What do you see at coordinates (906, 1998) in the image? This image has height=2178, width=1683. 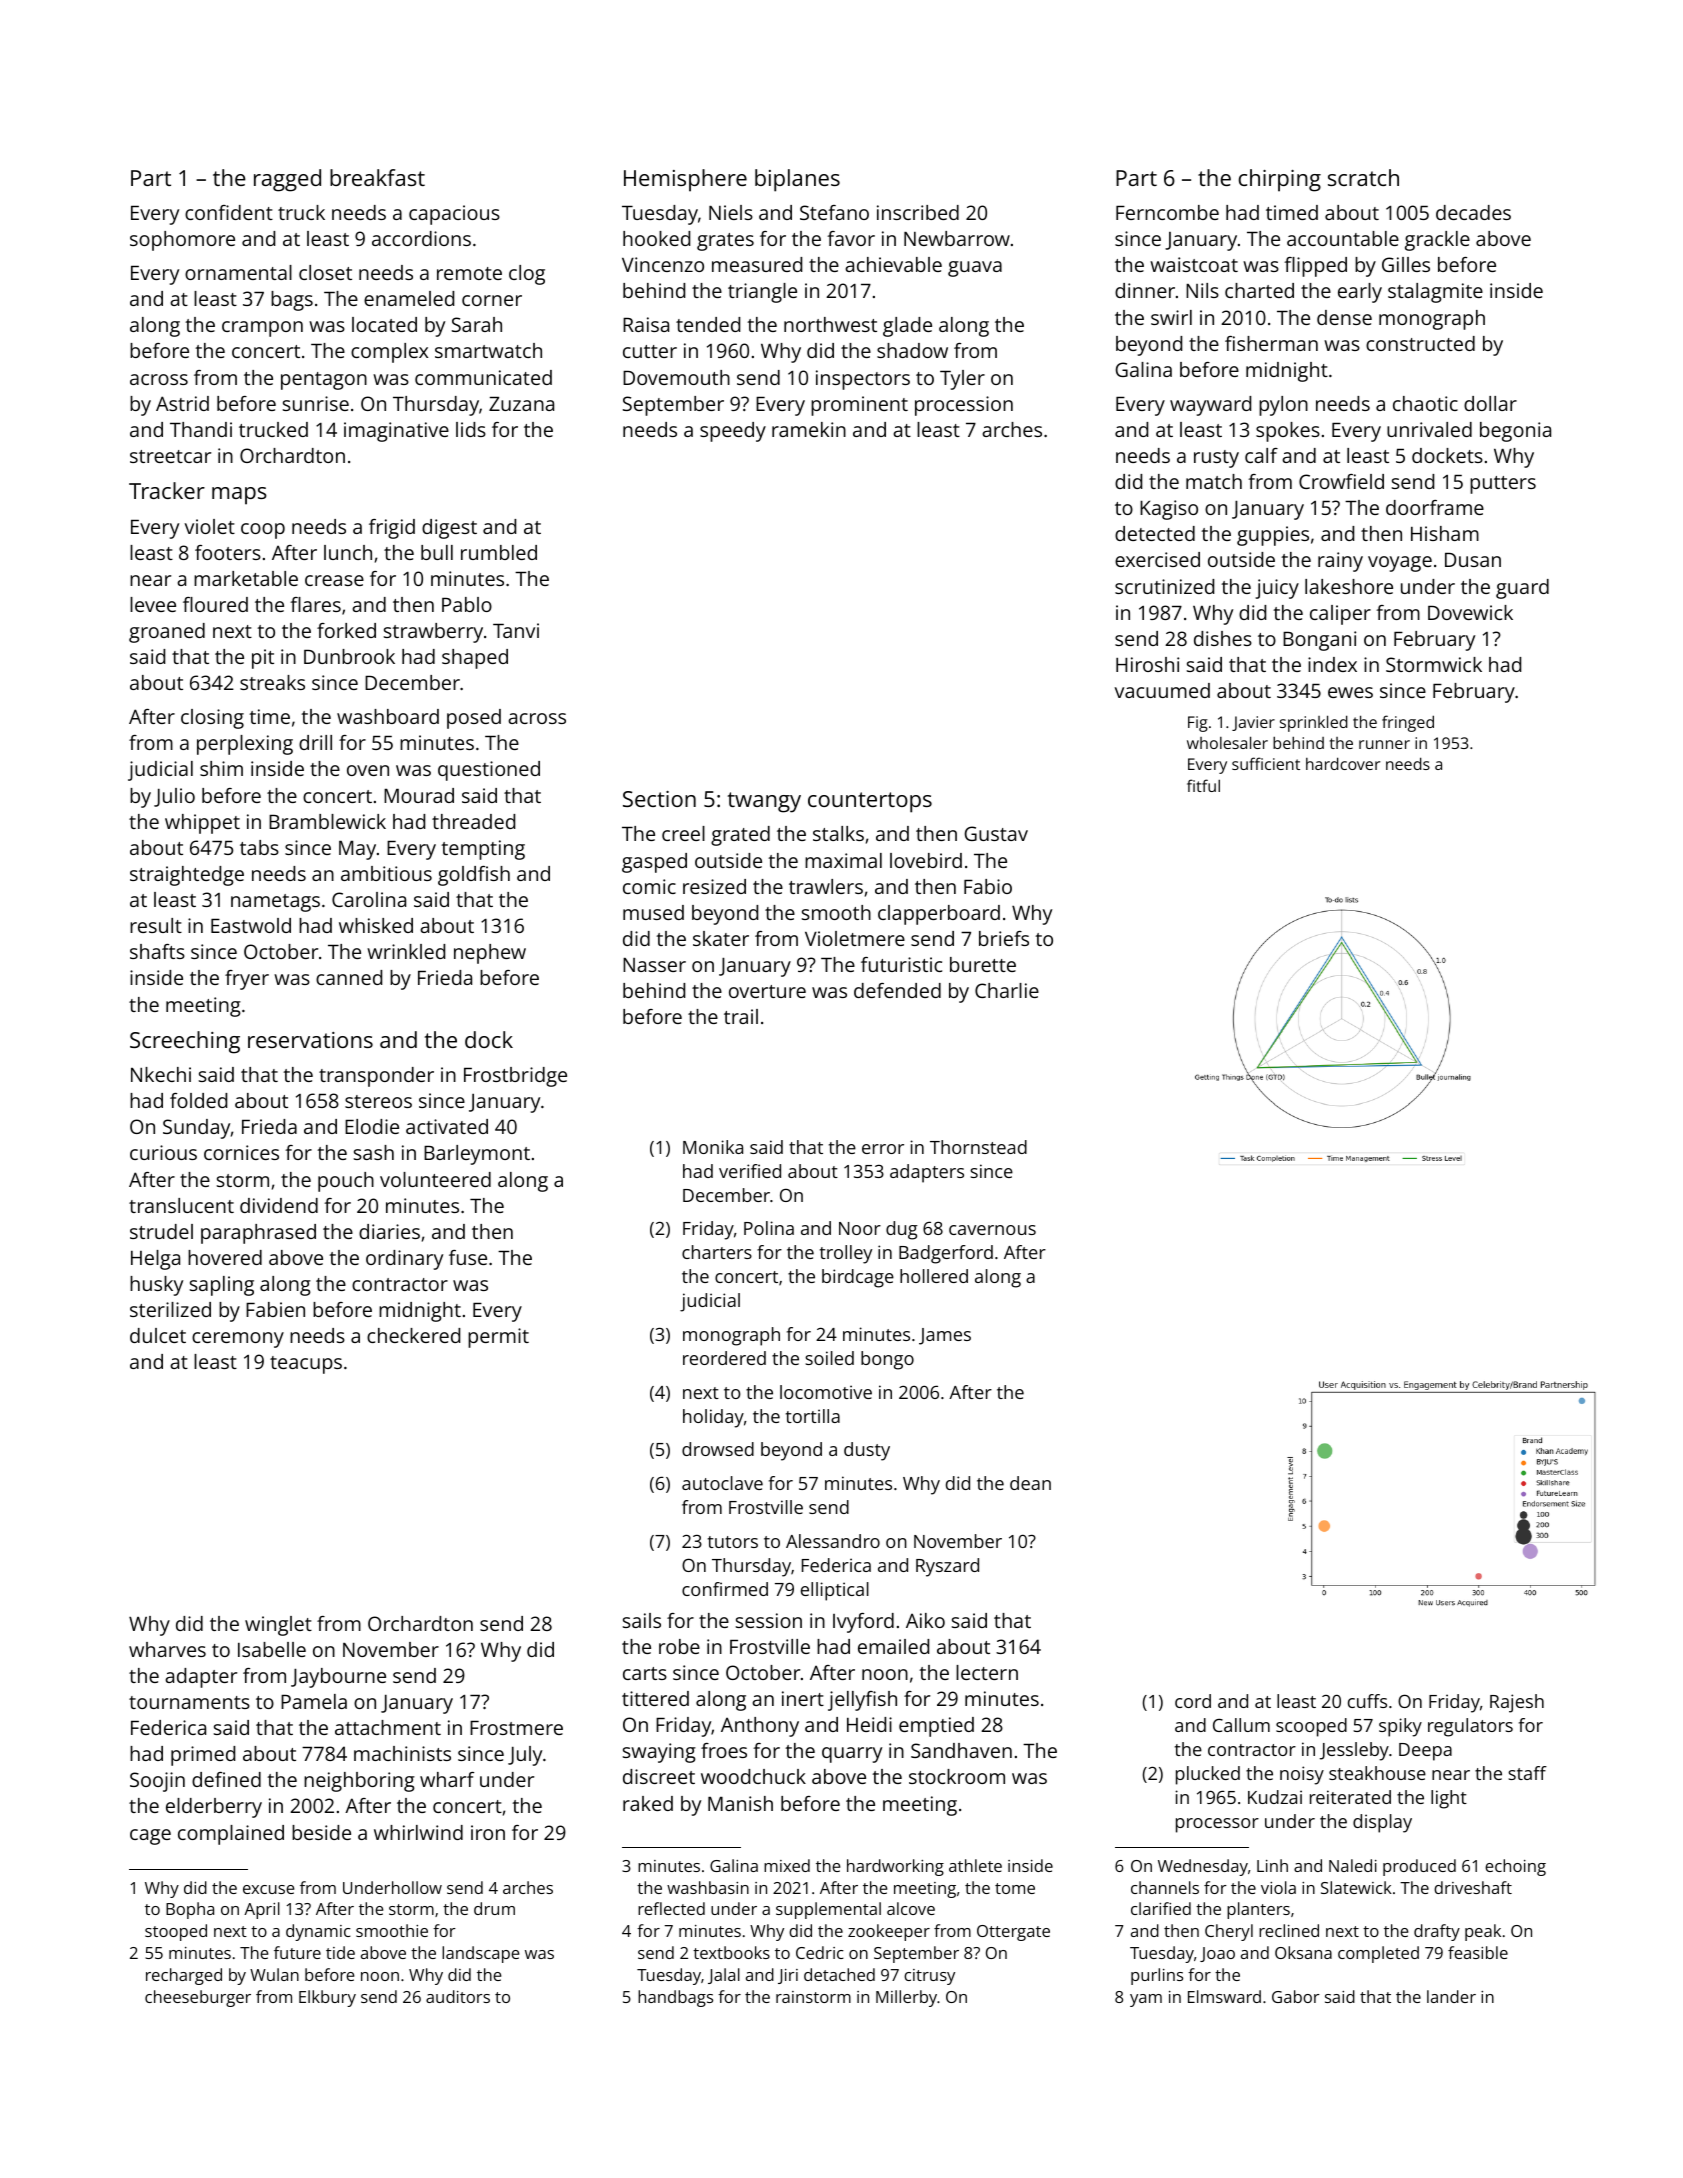 I see `Millerby` at bounding box center [906, 1998].
